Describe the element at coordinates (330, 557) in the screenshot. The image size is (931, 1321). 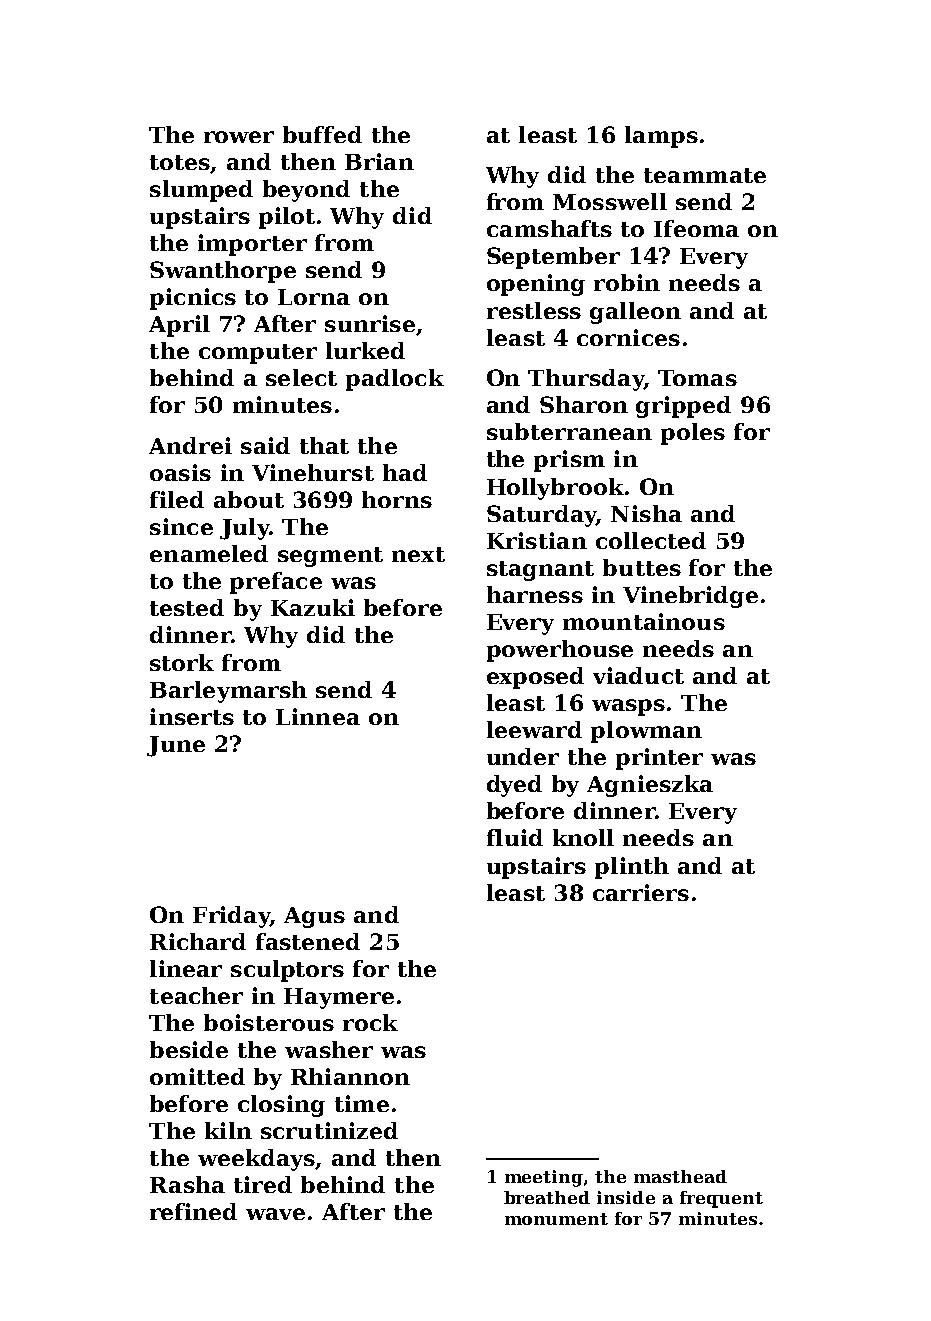
I see `segment` at that location.
